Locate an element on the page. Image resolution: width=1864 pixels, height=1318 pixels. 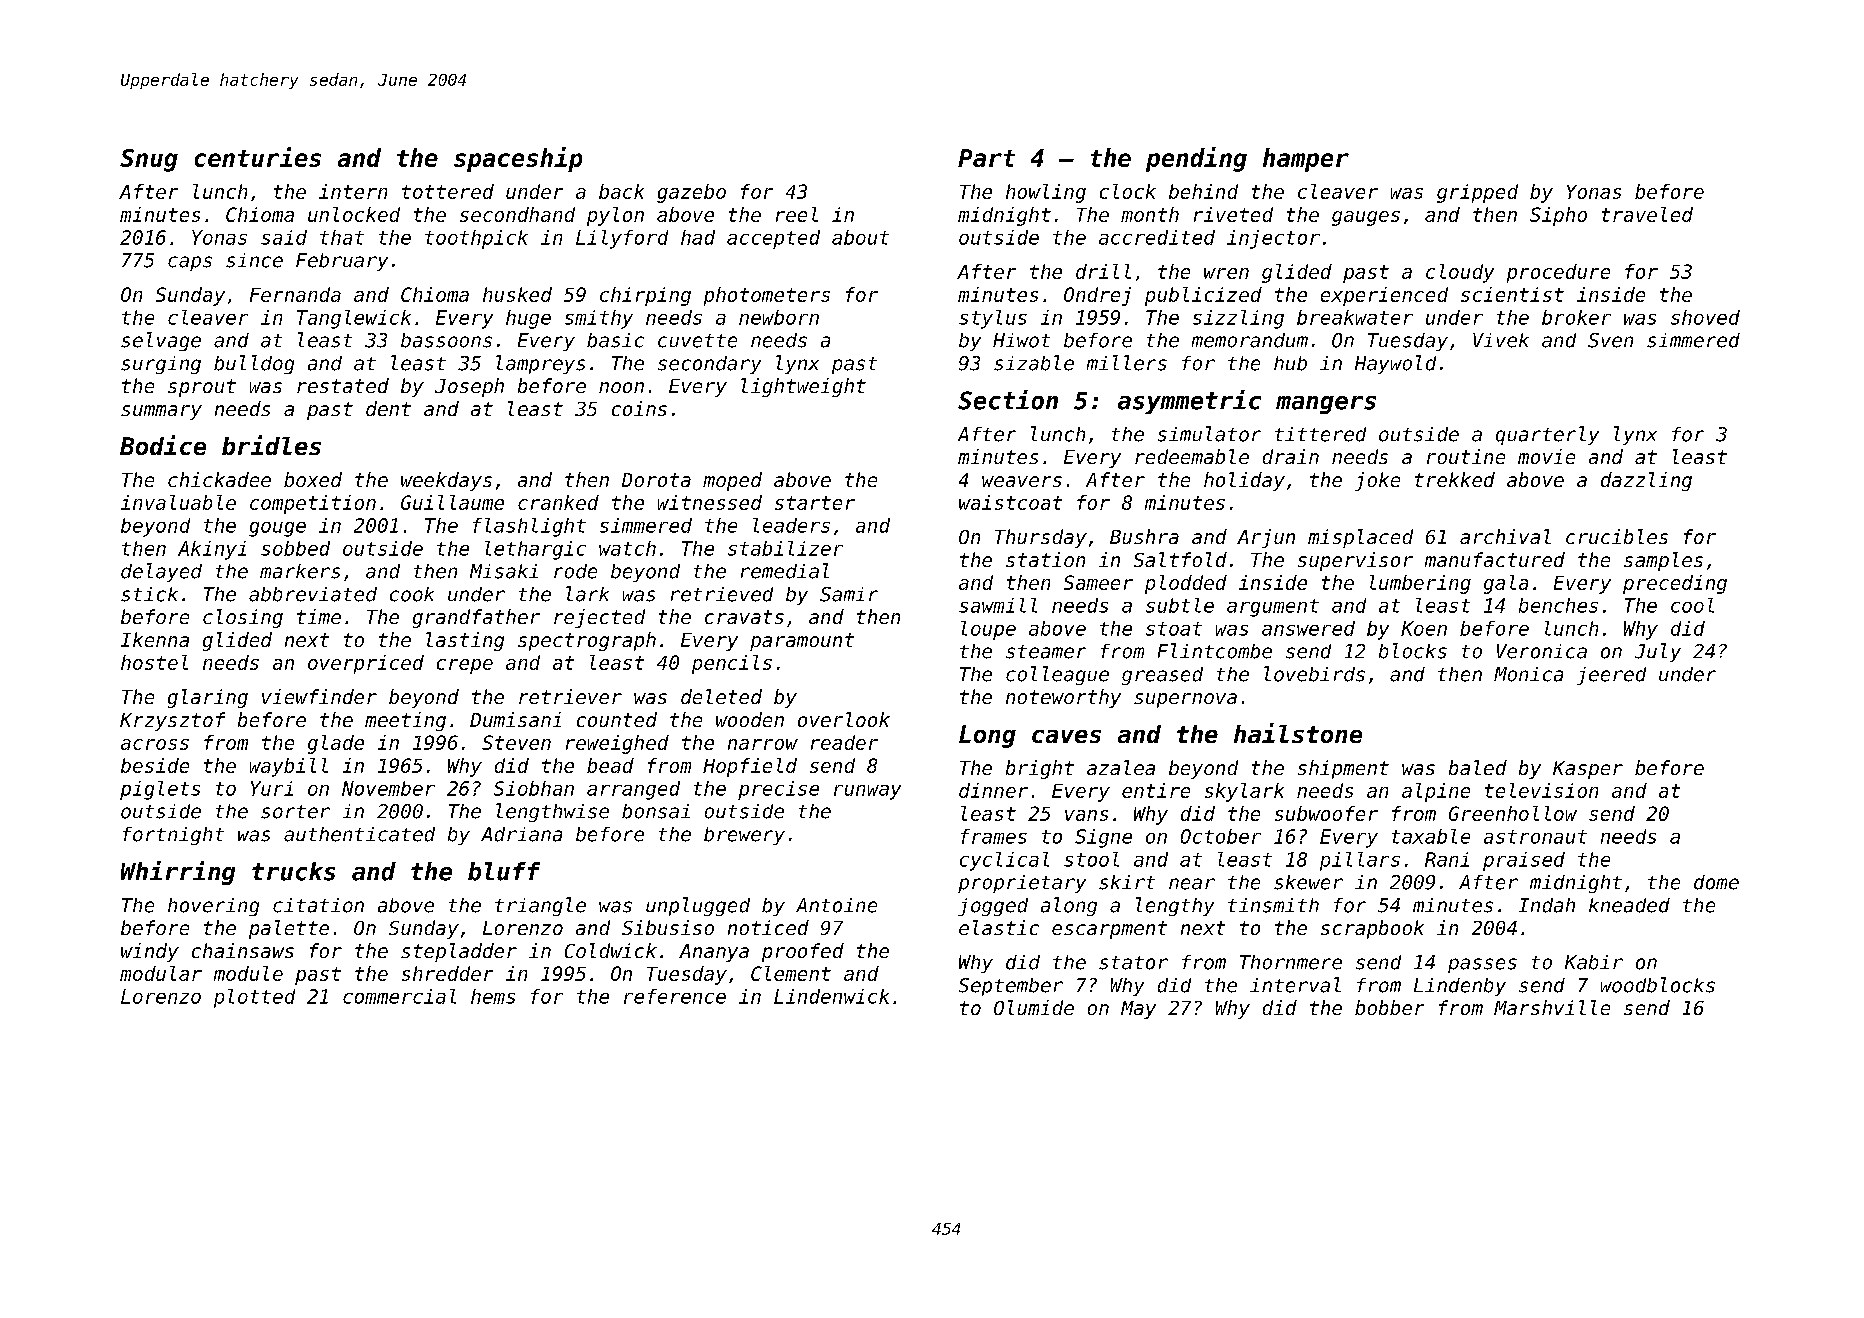
station is located at coordinates (1045, 559).
